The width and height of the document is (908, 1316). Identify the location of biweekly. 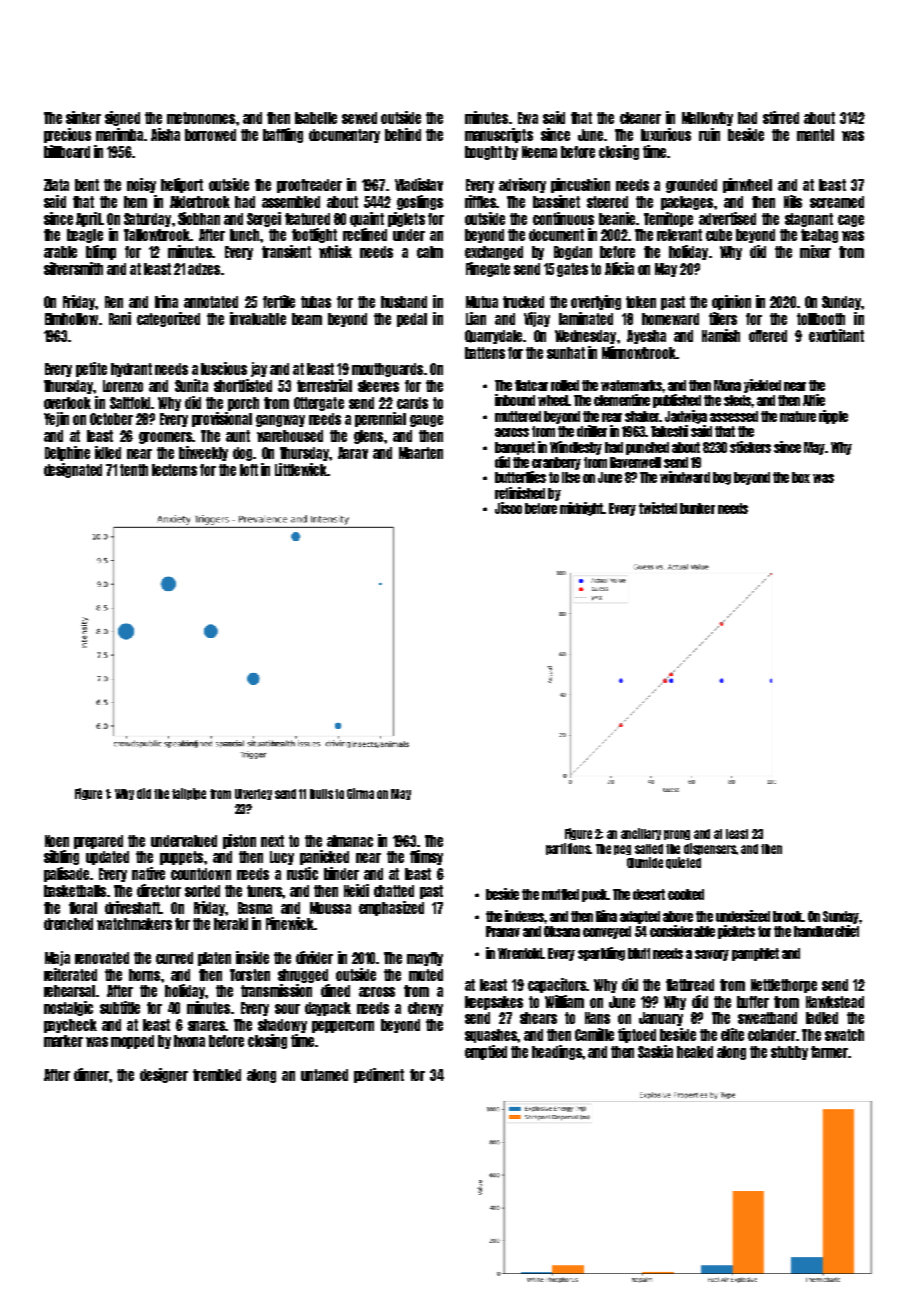
(203, 453).
